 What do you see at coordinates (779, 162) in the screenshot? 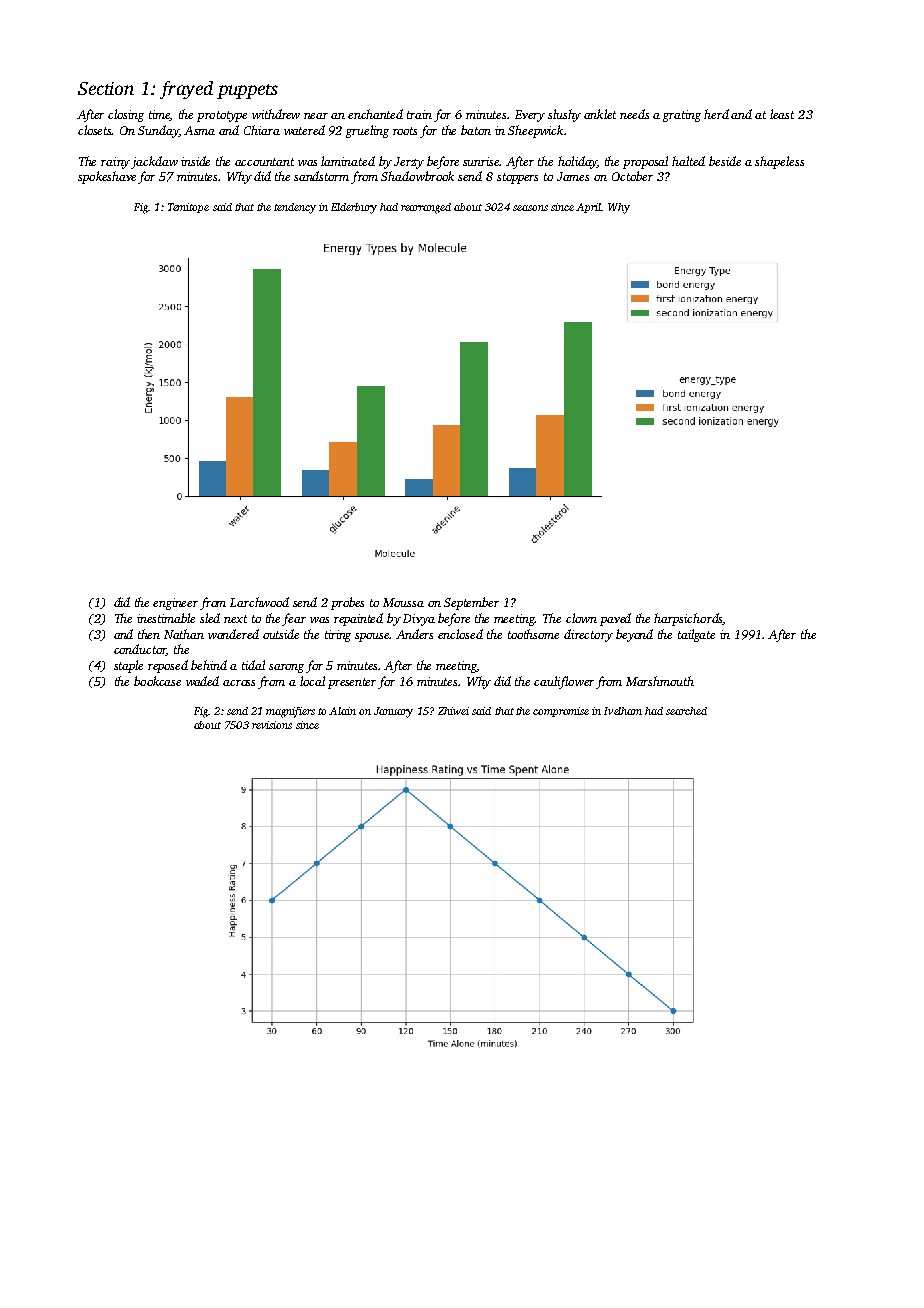
I see `shapeless` at bounding box center [779, 162].
